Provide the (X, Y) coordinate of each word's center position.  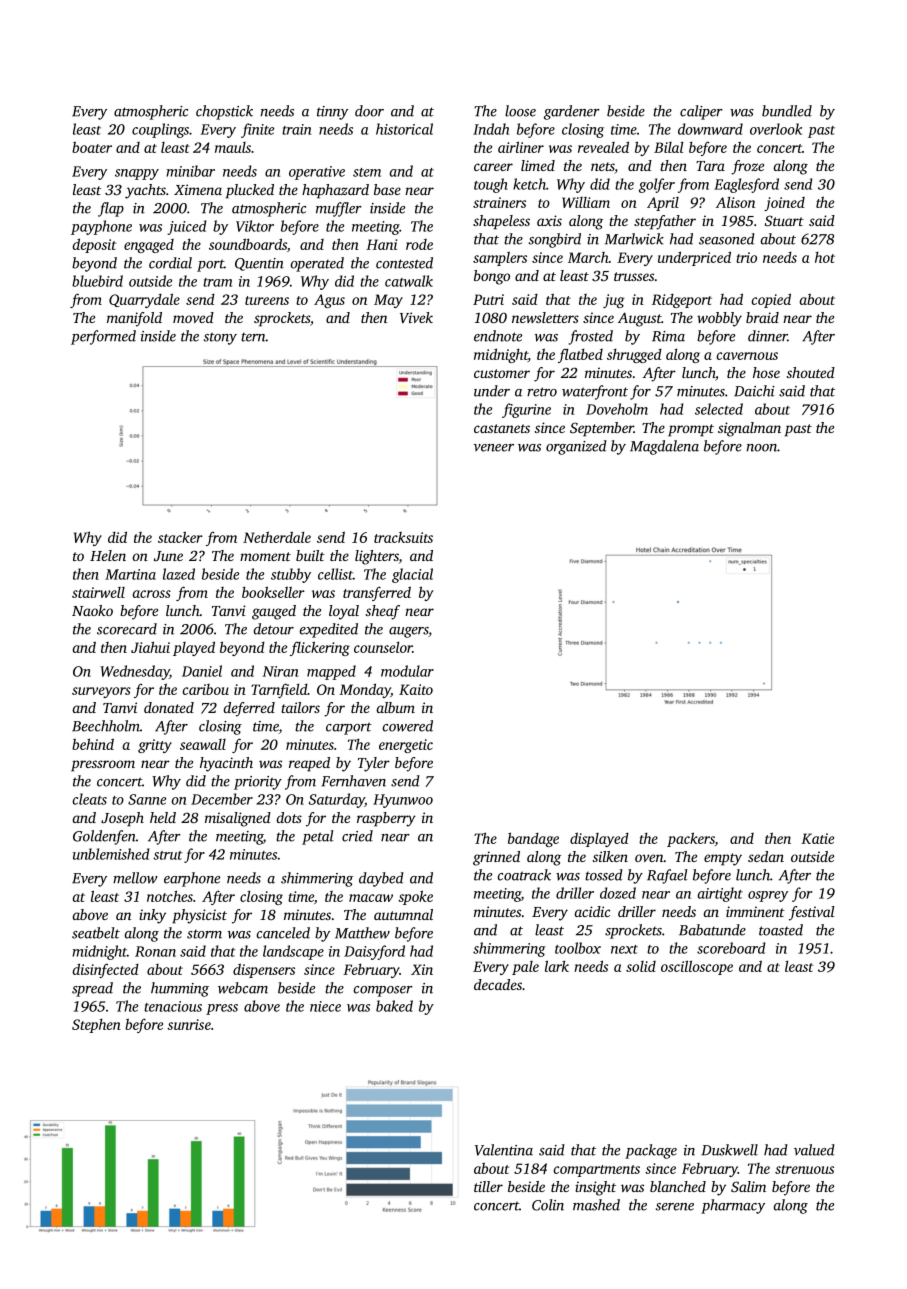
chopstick (224, 112)
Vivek (416, 317)
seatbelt (96, 933)
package (651, 1151)
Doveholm (617, 409)
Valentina (504, 1150)
